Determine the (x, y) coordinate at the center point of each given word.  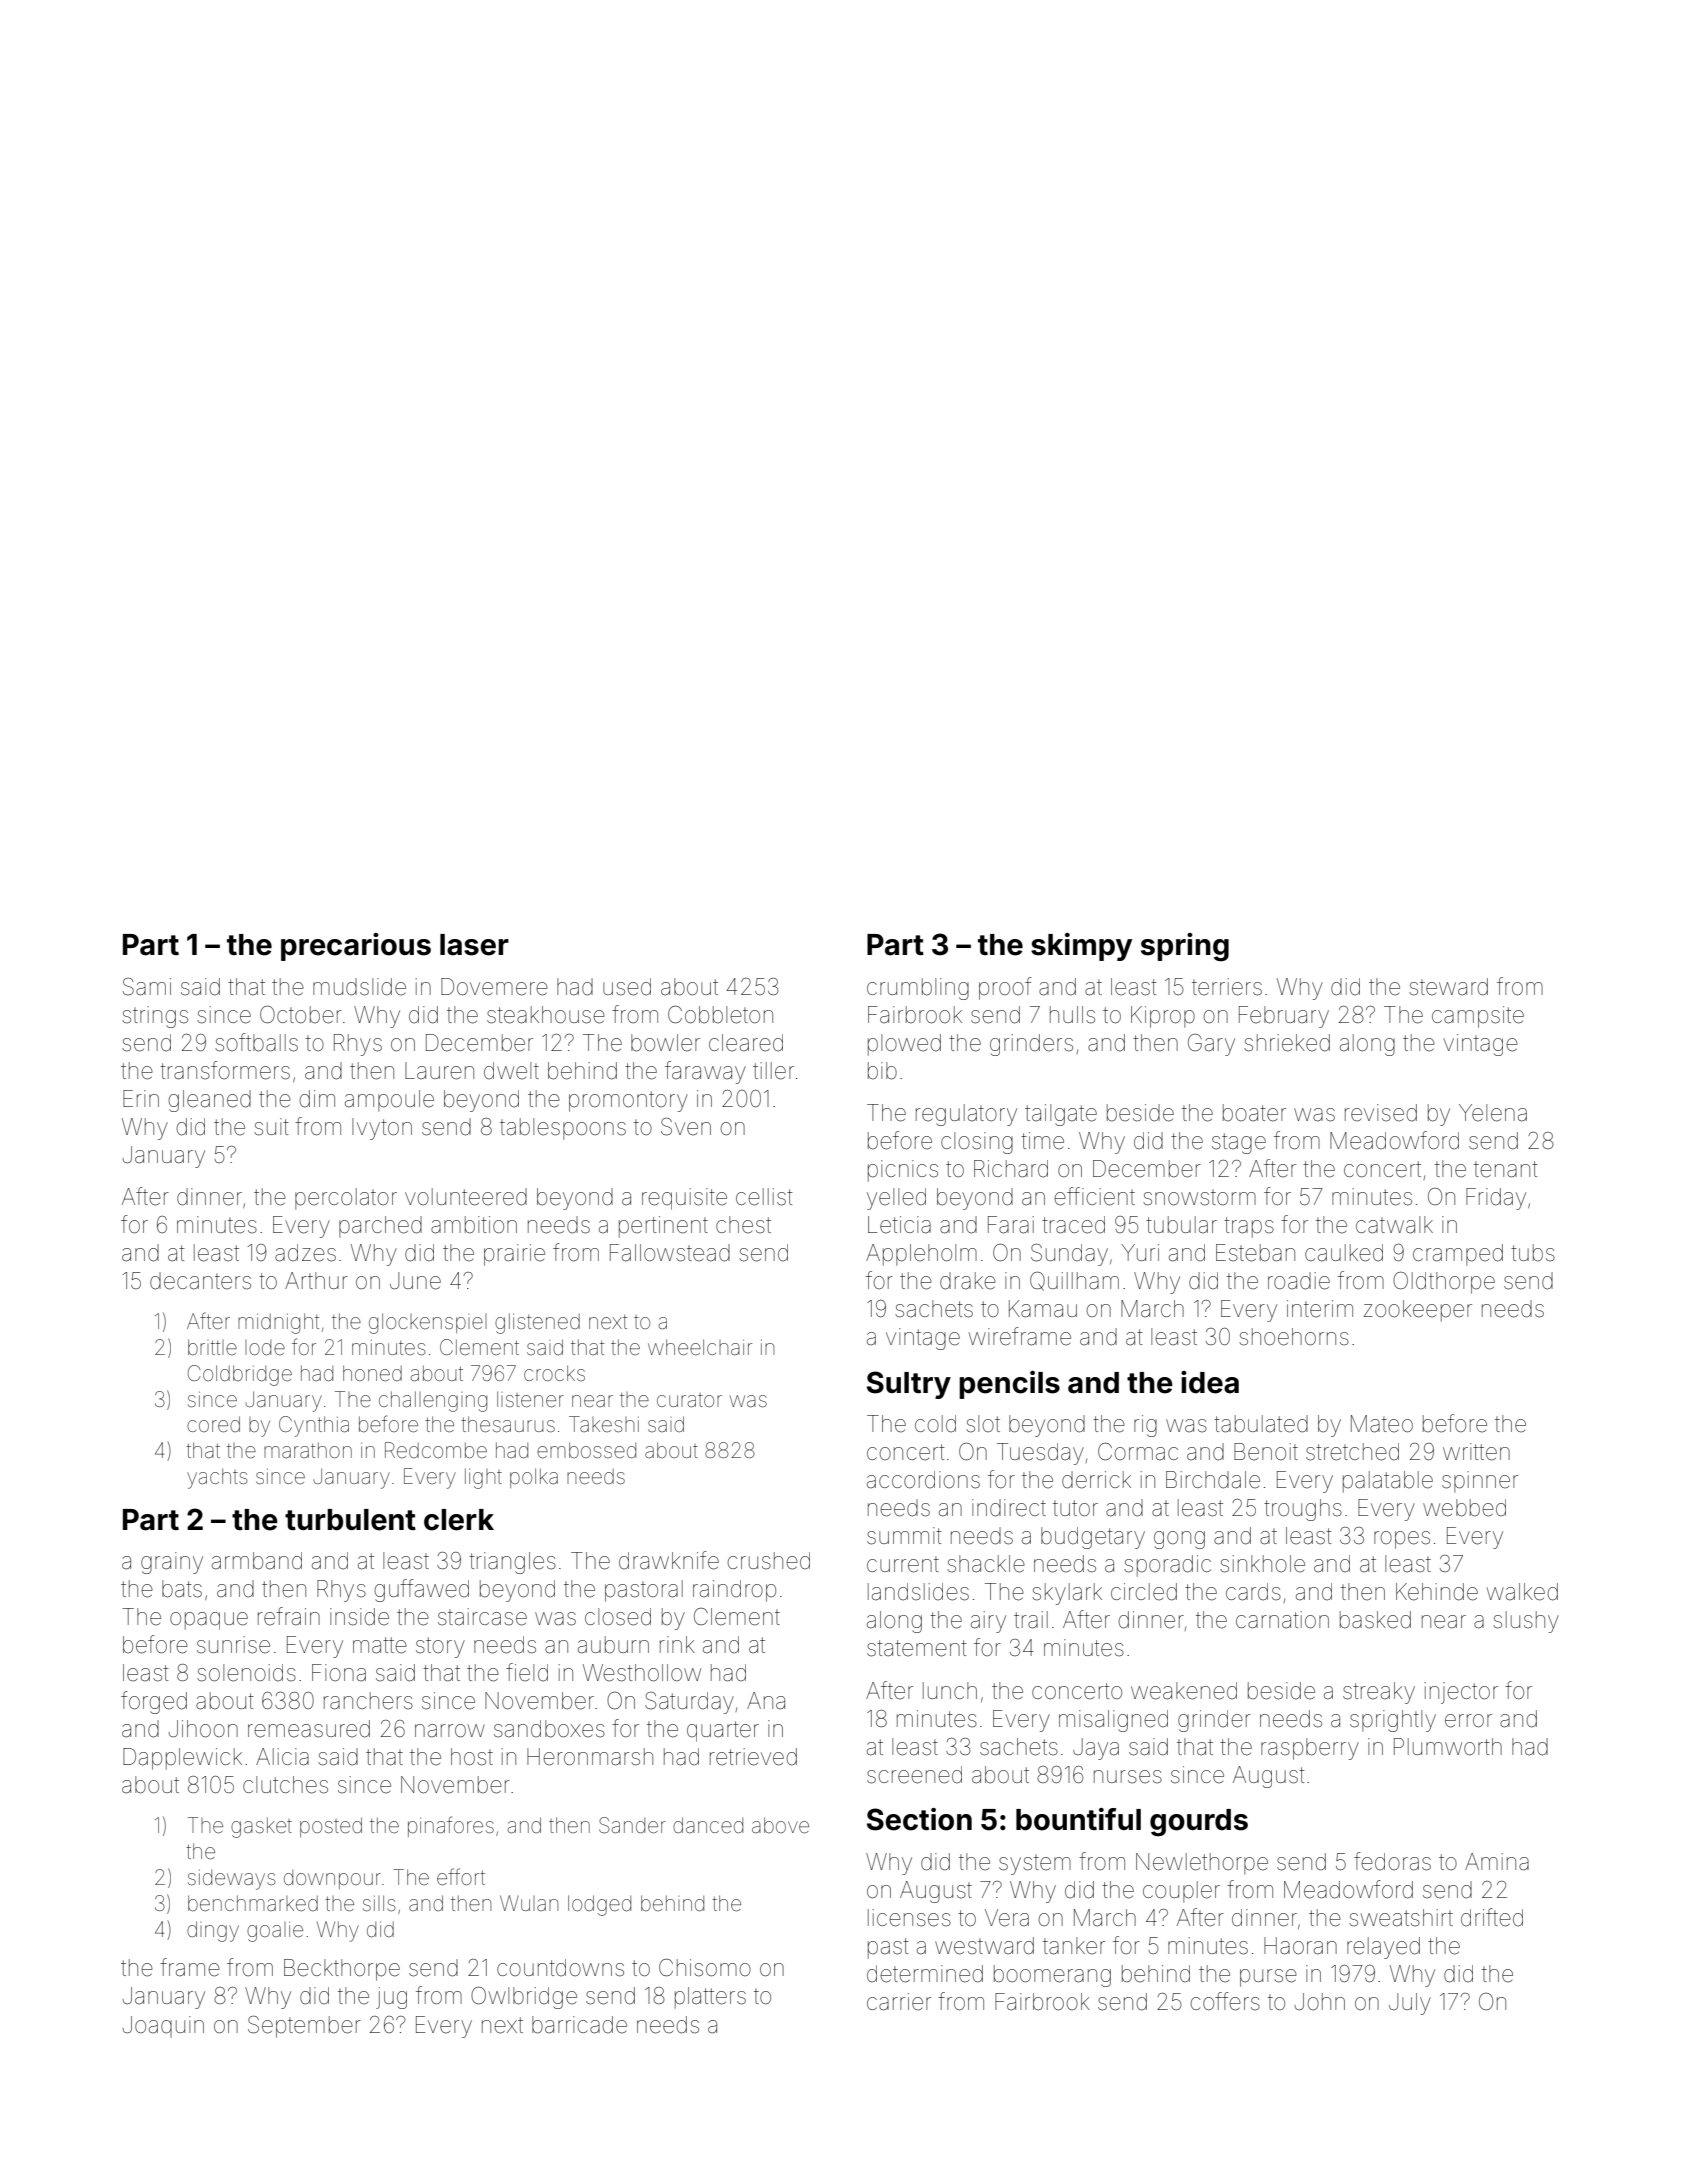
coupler (1181, 1892)
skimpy (1081, 947)
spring (1185, 947)
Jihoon (203, 1729)
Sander (632, 1825)
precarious (356, 947)
